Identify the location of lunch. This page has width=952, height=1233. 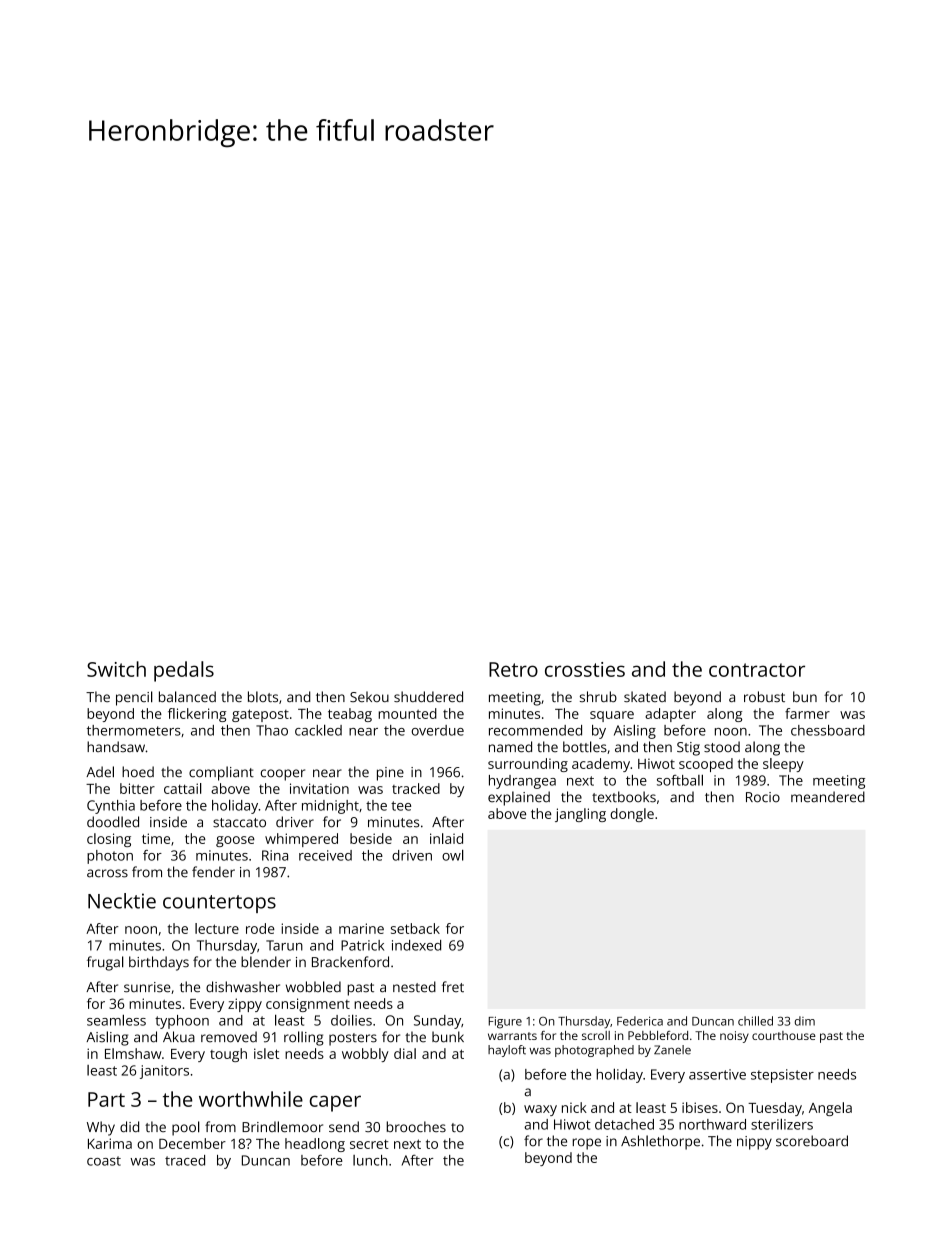
(370, 1160).
